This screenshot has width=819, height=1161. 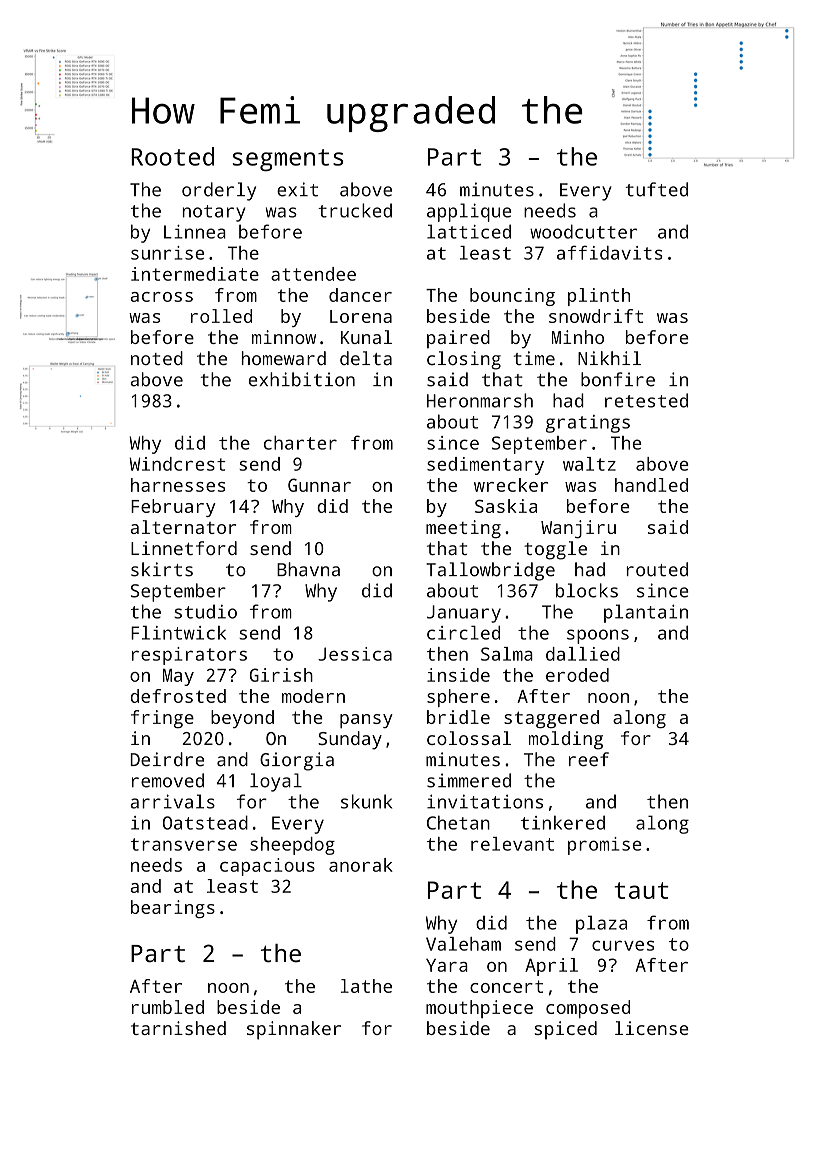 What do you see at coordinates (610, 252) in the screenshot?
I see `affidavits` at bounding box center [610, 252].
